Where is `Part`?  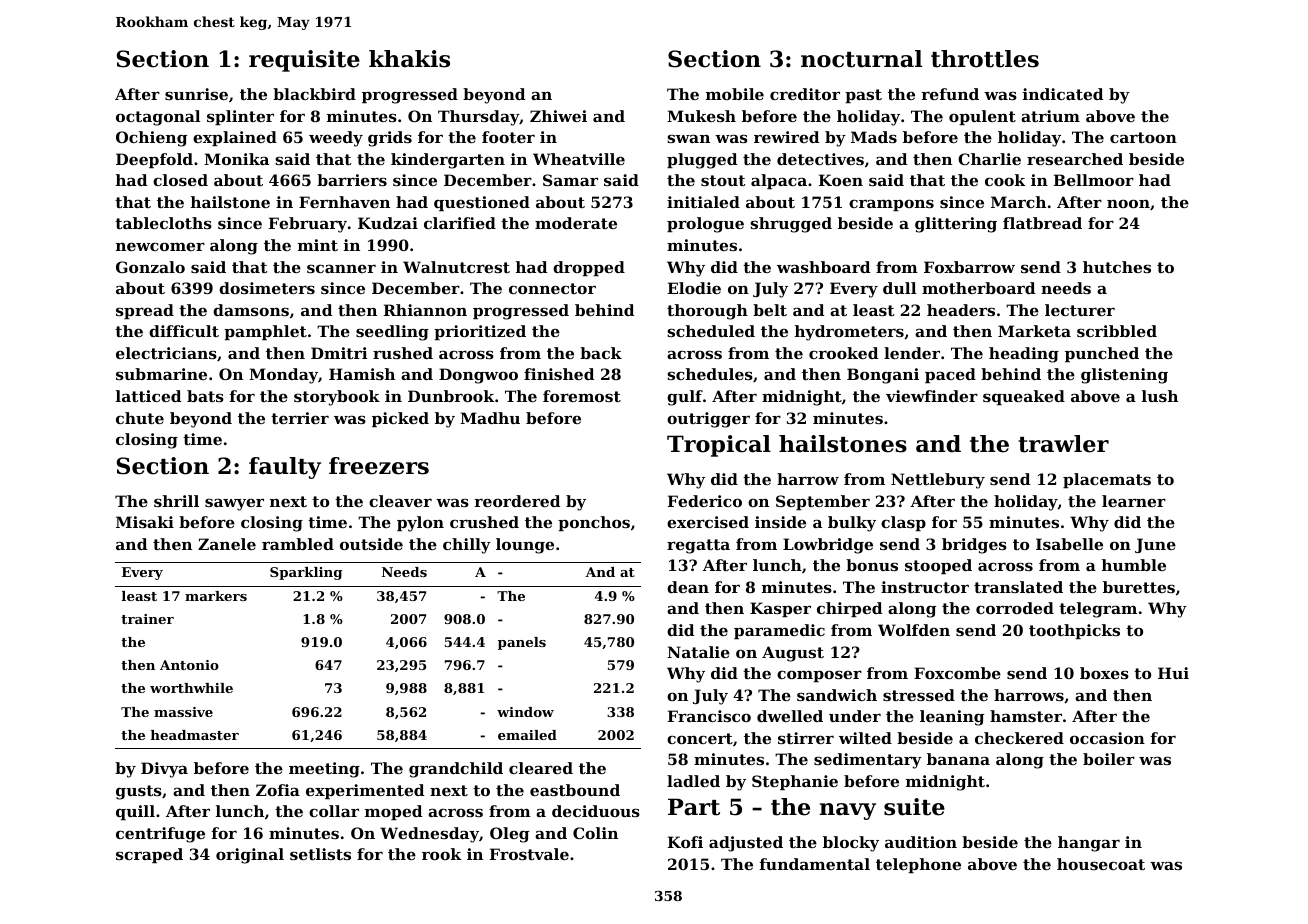
Part is located at coordinates (694, 807).
